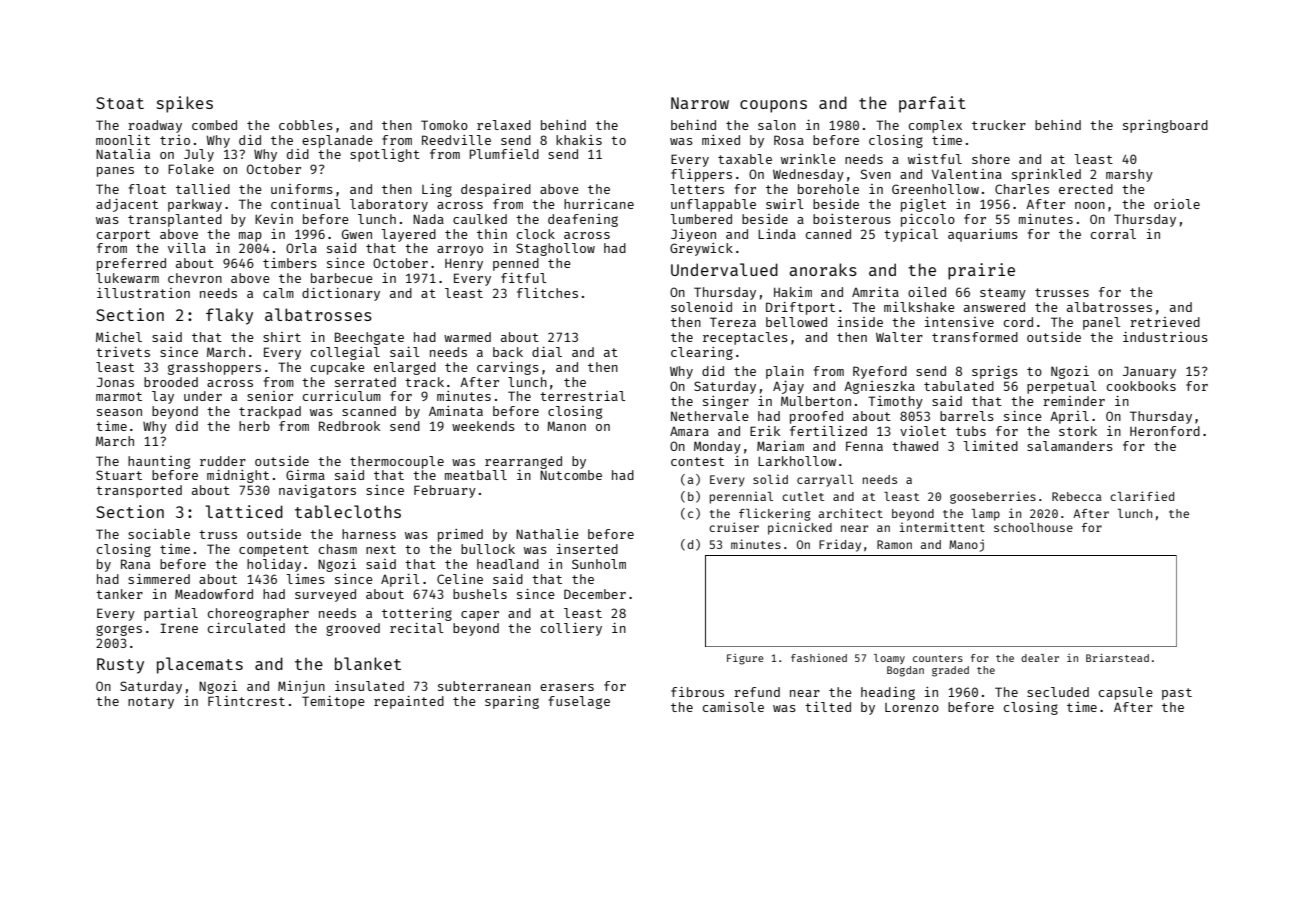 The width and height of the image is (1308, 924). Describe the element at coordinates (512, 702) in the image. I see `sparing` at that location.
